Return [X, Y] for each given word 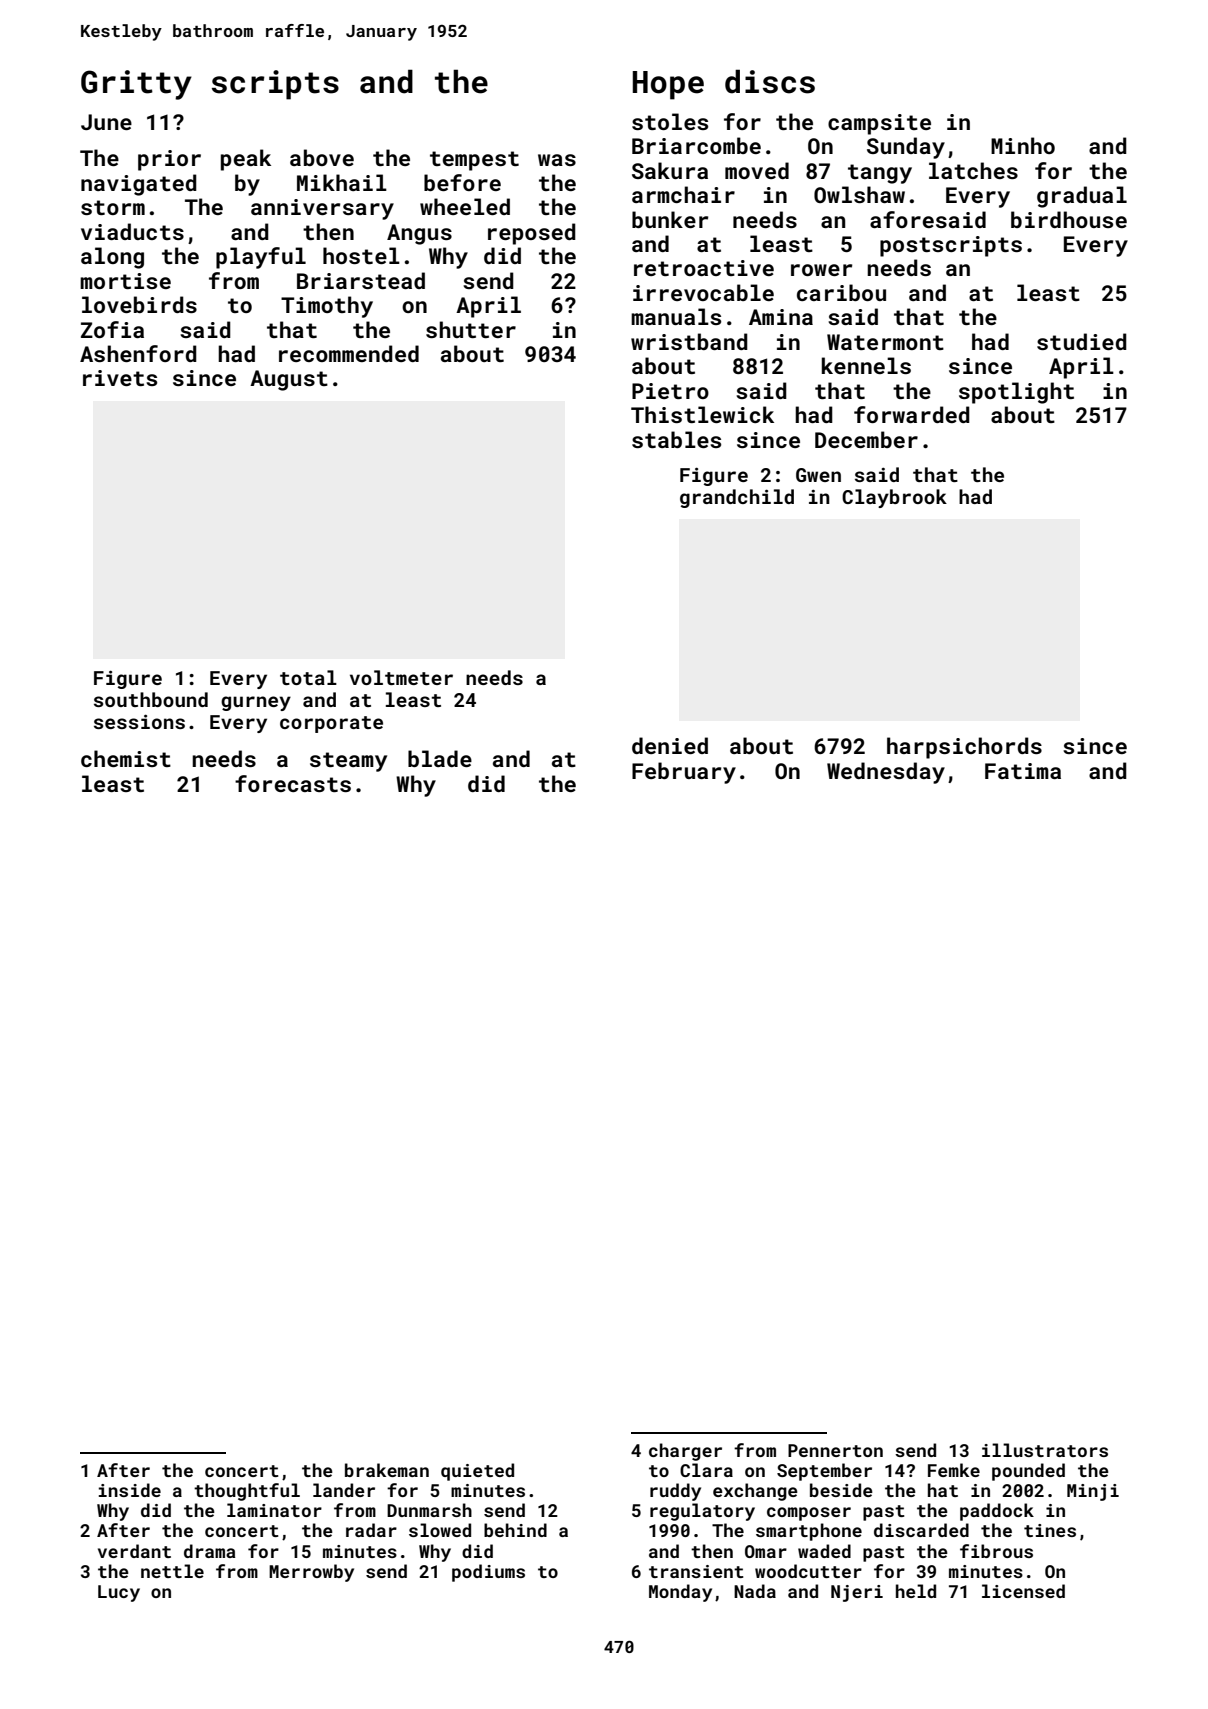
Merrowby [311, 1573]
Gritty [136, 85]
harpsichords [964, 748]
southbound [151, 699]
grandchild [737, 498]
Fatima [1023, 771]
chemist [126, 758]
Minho [1023, 145]
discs [770, 81]
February [684, 773]
